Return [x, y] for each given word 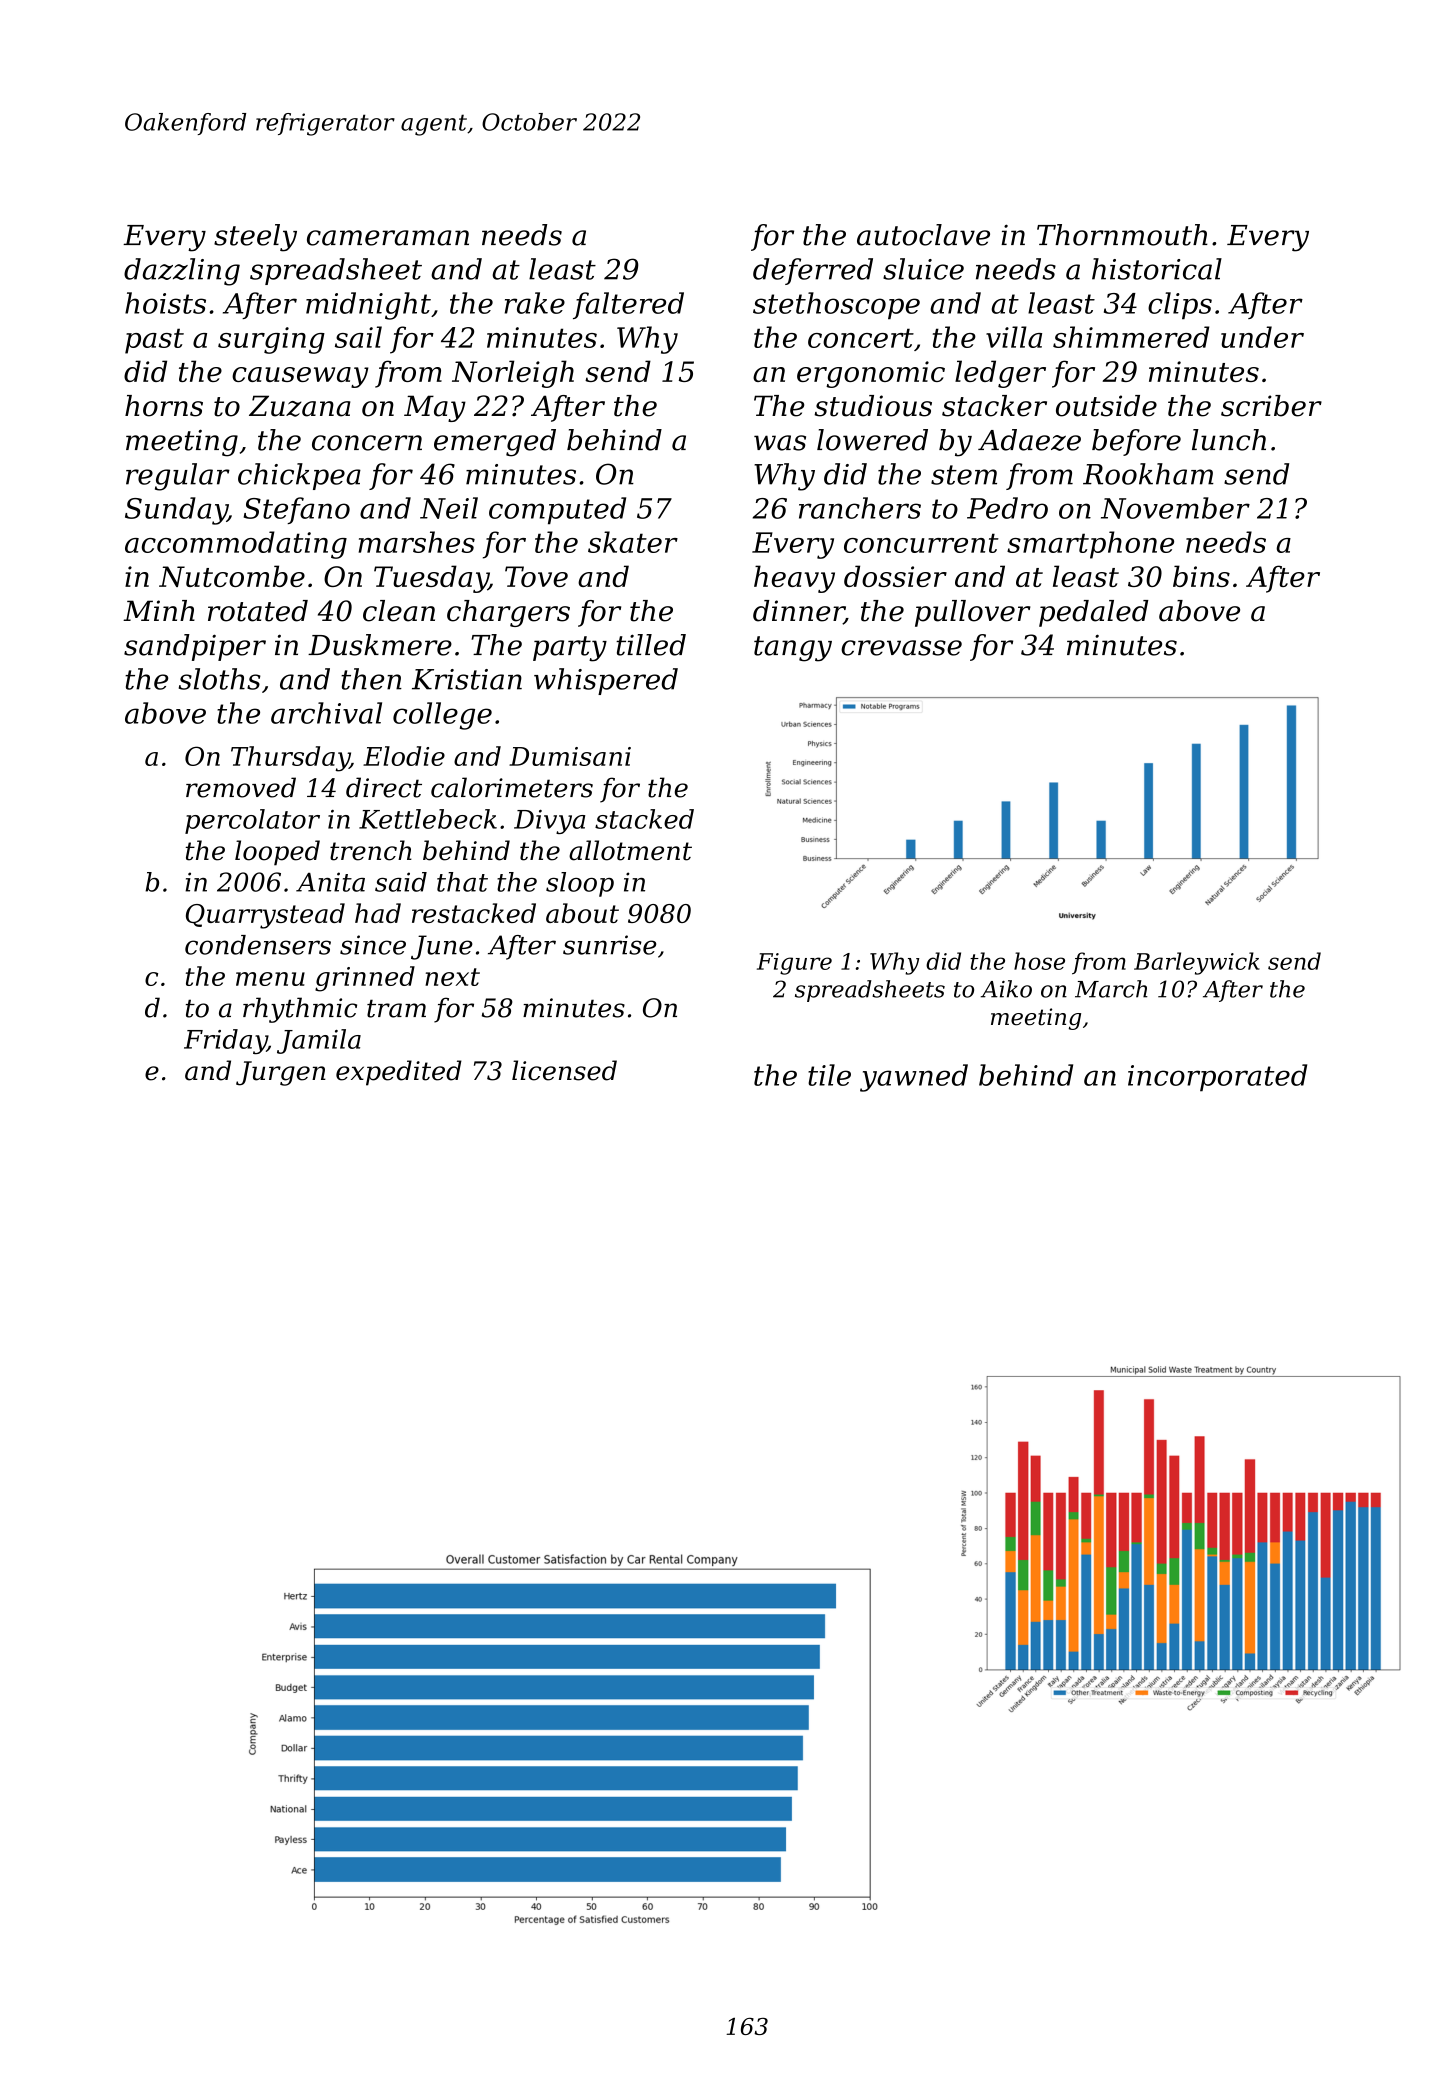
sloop [580, 884]
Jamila [319, 1041]
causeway [300, 377]
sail [358, 337]
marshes [417, 542]
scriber [1271, 406]
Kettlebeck [428, 819]
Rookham [1148, 474]
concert [861, 338]
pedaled [1094, 613]
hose [1039, 961]
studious [873, 406]
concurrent [921, 543]
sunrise [609, 945]
